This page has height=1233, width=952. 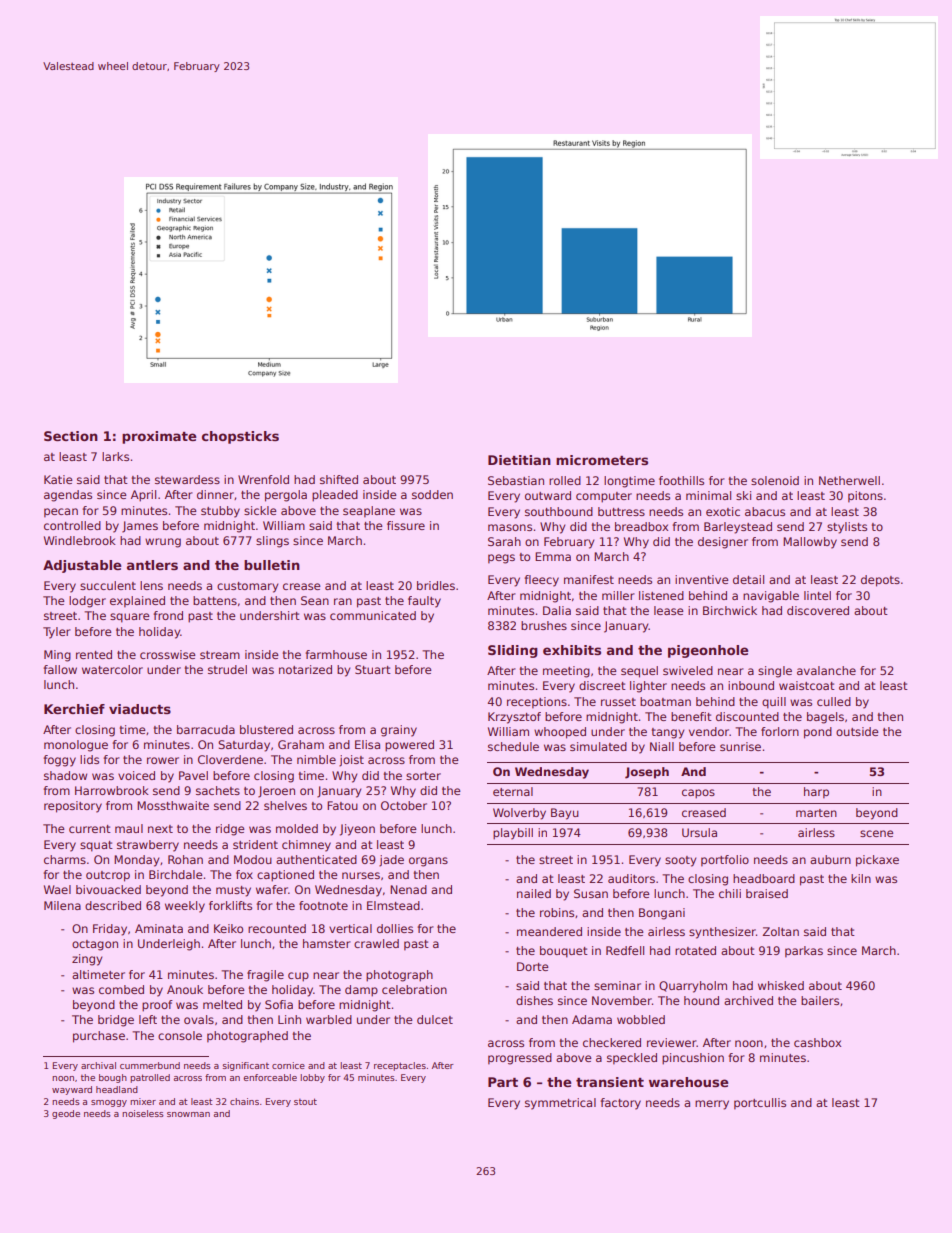 What do you see at coordinates (342, 805) in the page?
I see `Fatou` at bounding box center [342, 805].
